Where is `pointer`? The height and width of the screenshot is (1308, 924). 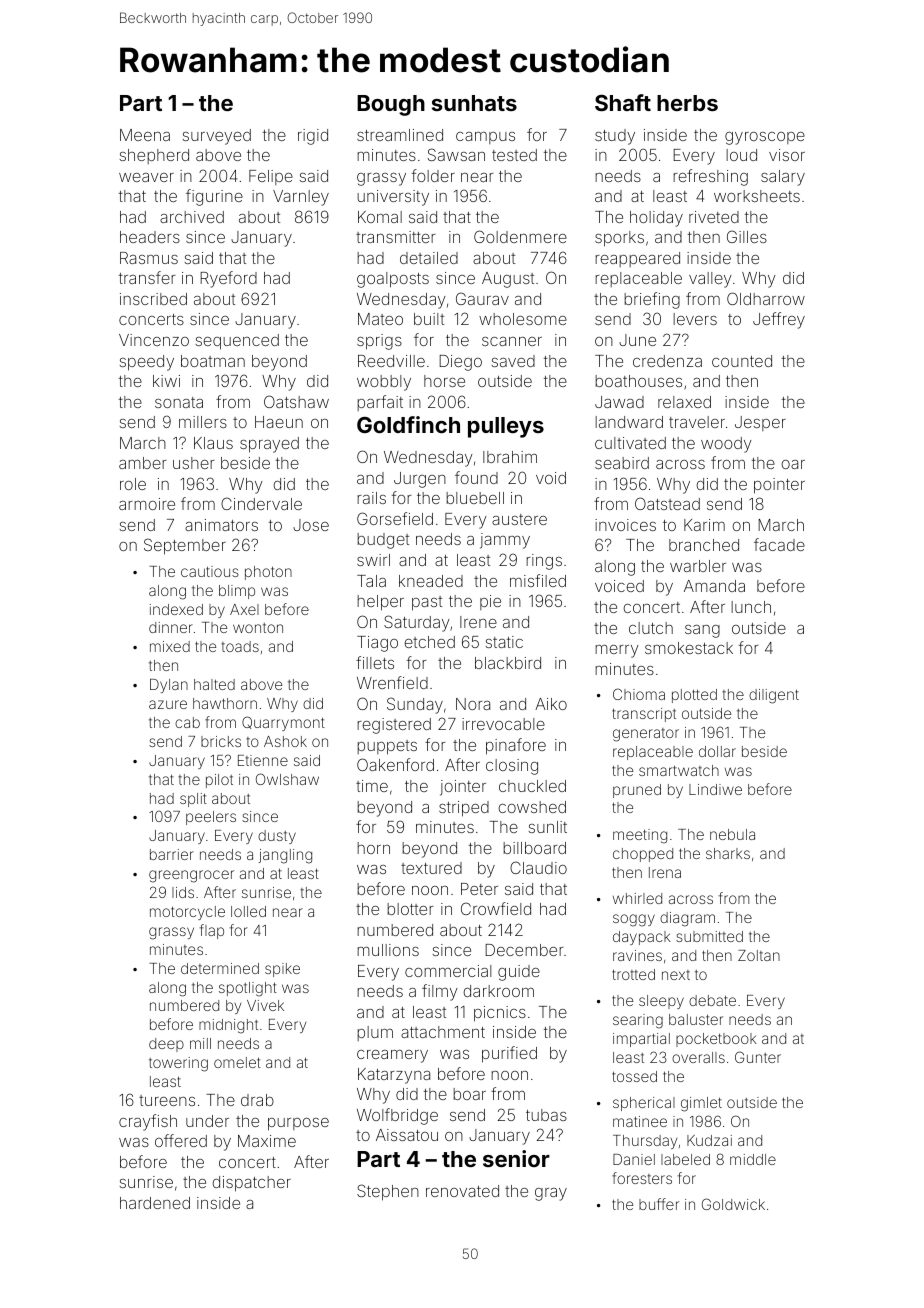
pointer is located at coordinates (779, 486).
